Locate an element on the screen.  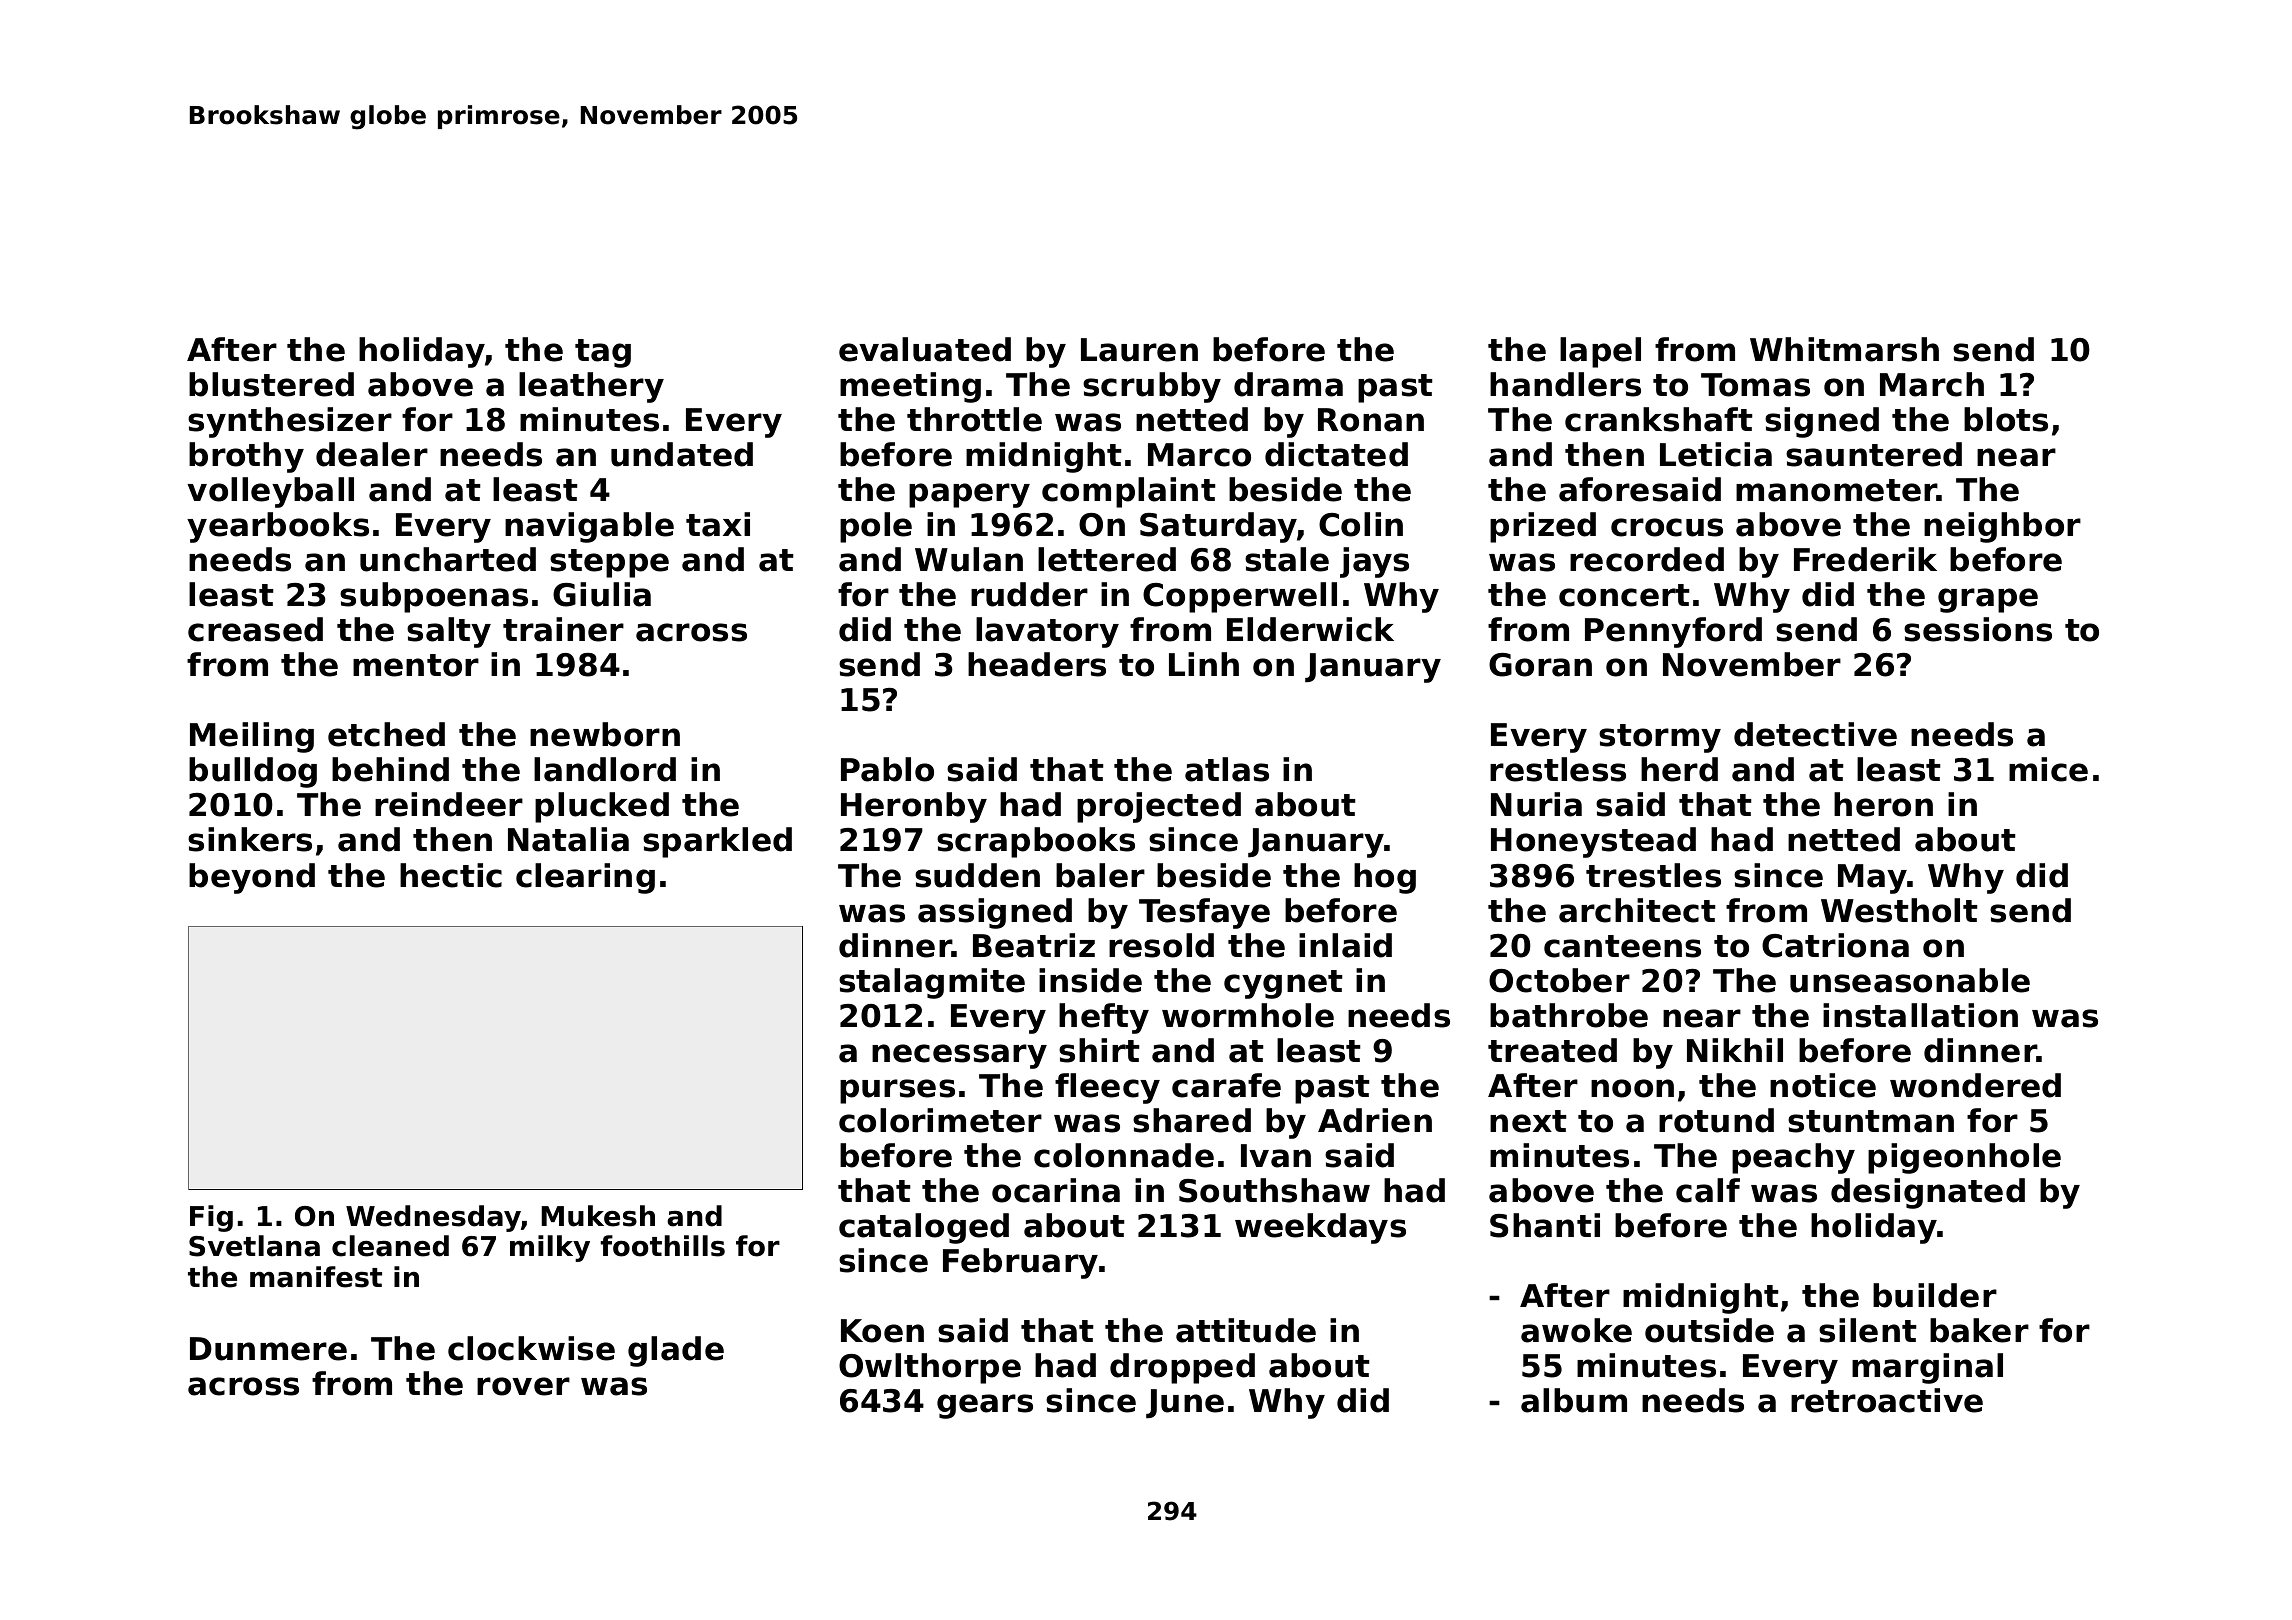
Owlthorpe is located at coordinates (930, 1368).
